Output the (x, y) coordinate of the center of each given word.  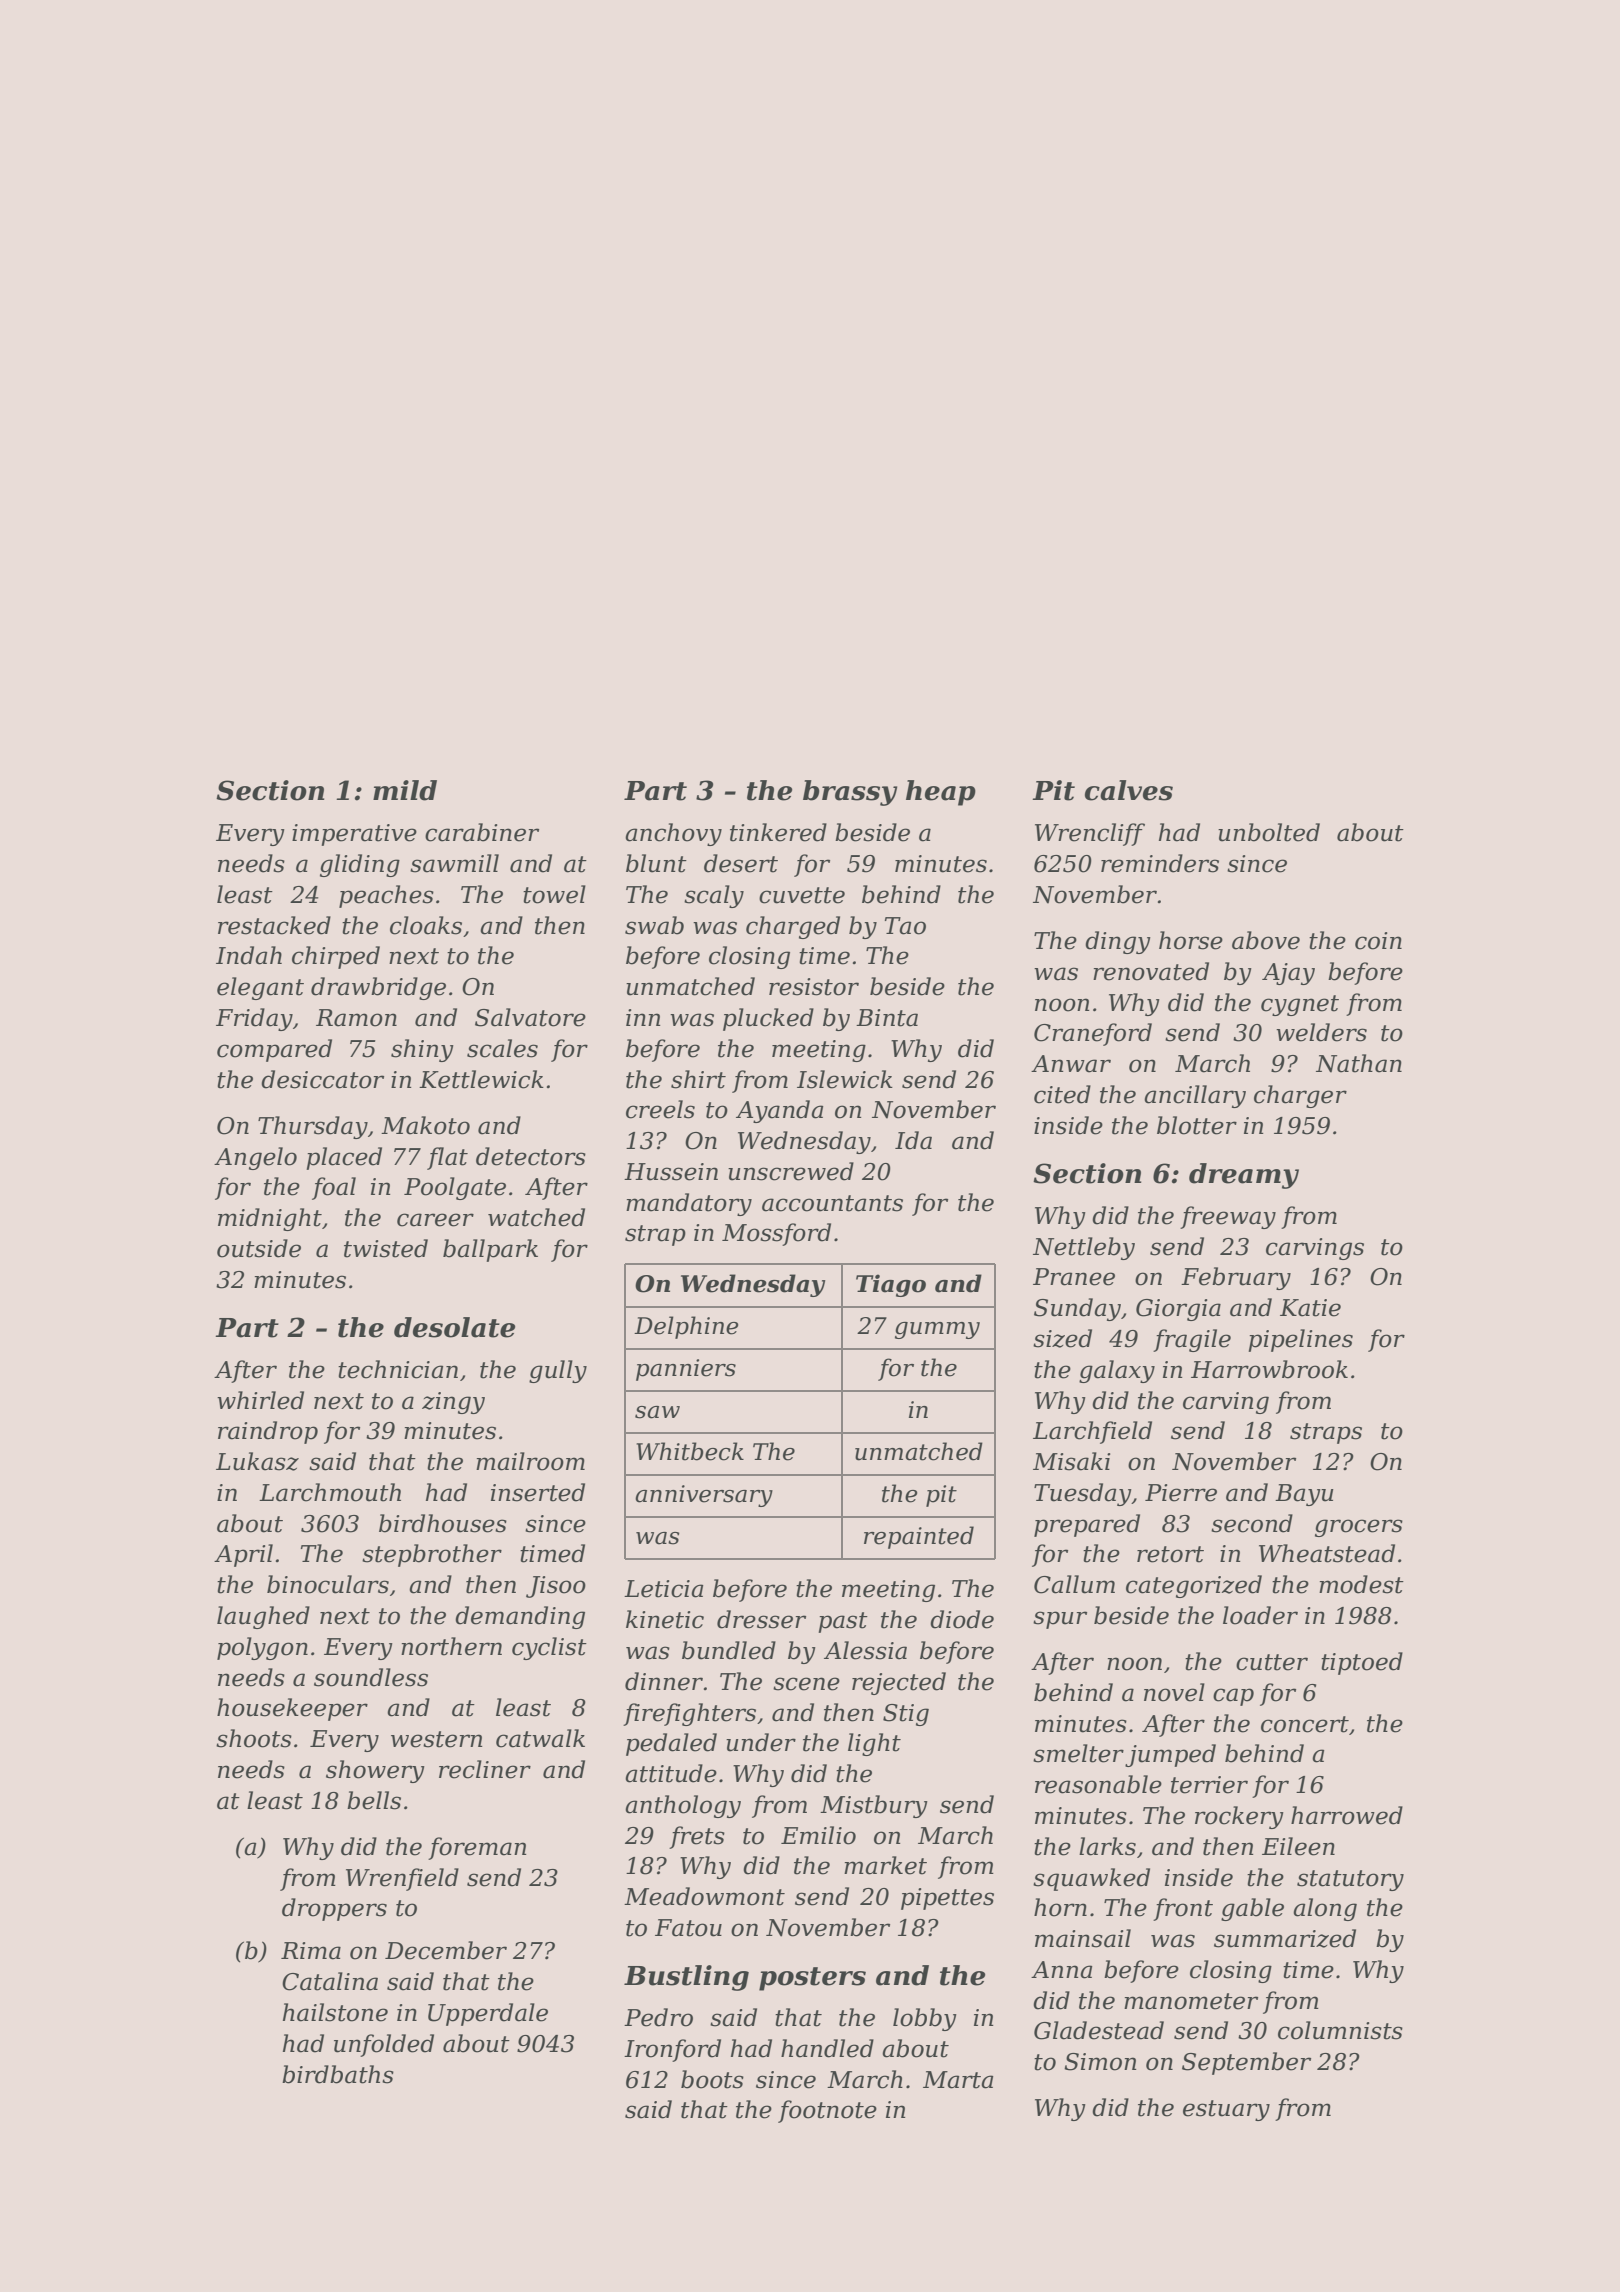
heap (941, 793)
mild (405, 790)
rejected (899, 1683)
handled (827, 2048)
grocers (1359, 1528)
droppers (334, 1909)
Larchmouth (330, 1492)
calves (1129, 790)
